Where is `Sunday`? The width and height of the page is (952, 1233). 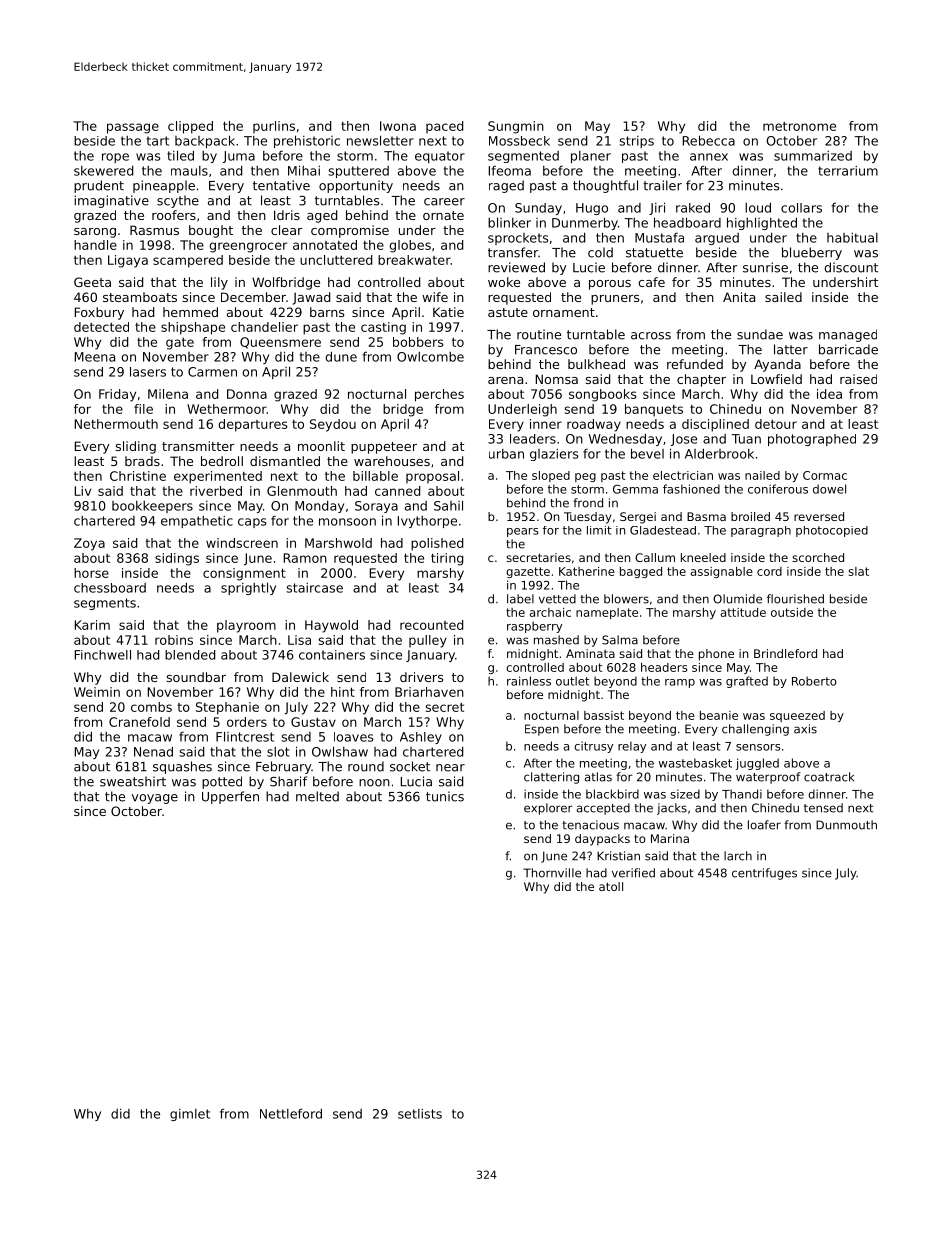
Sunday is located at coordinates (538, 209).
